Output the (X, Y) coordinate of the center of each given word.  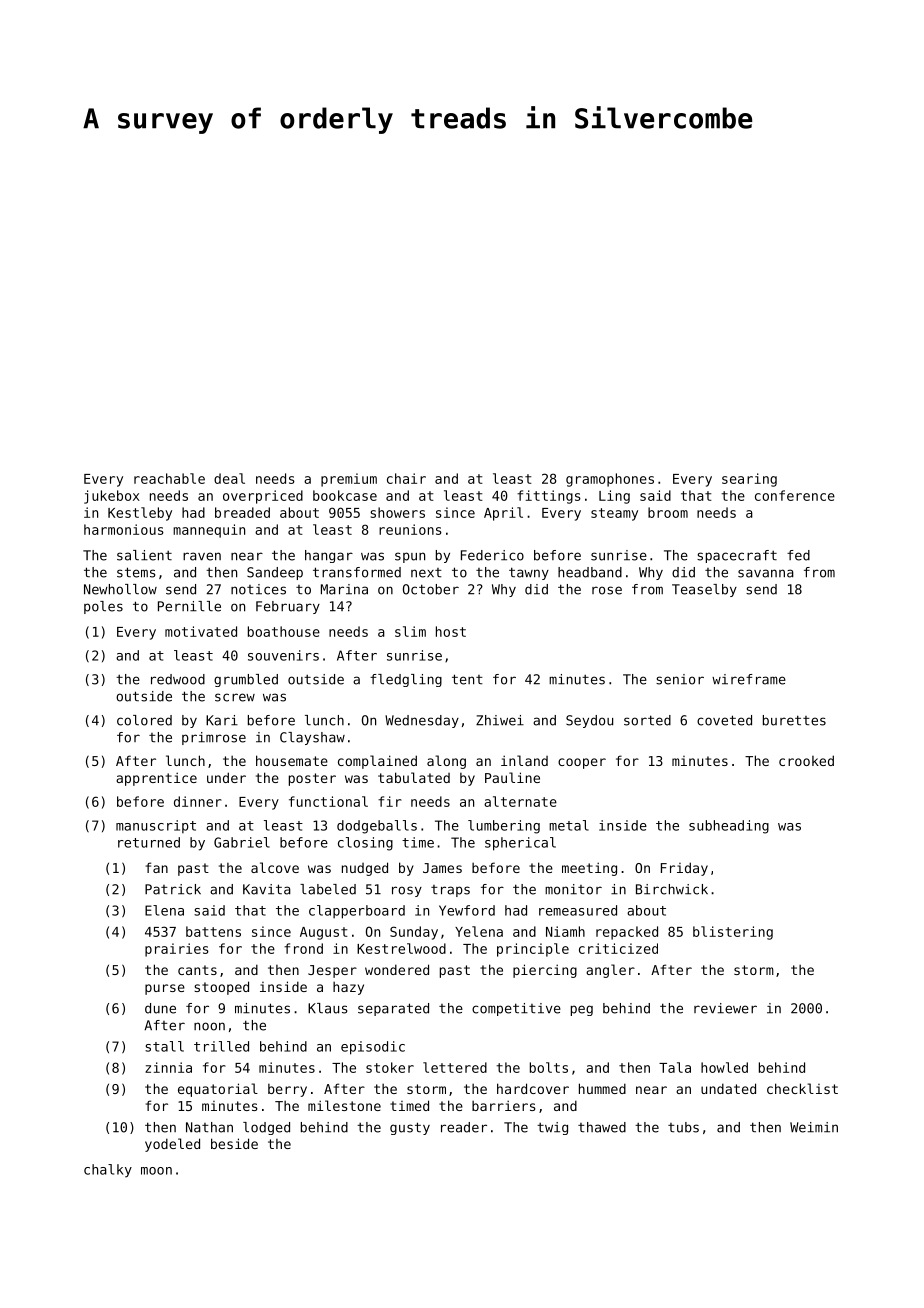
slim (410, 631)
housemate (292, 760)
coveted (724, 720)
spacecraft (737, 556)
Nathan (209, 1127)
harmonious (124, 529)
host (451, 631)
